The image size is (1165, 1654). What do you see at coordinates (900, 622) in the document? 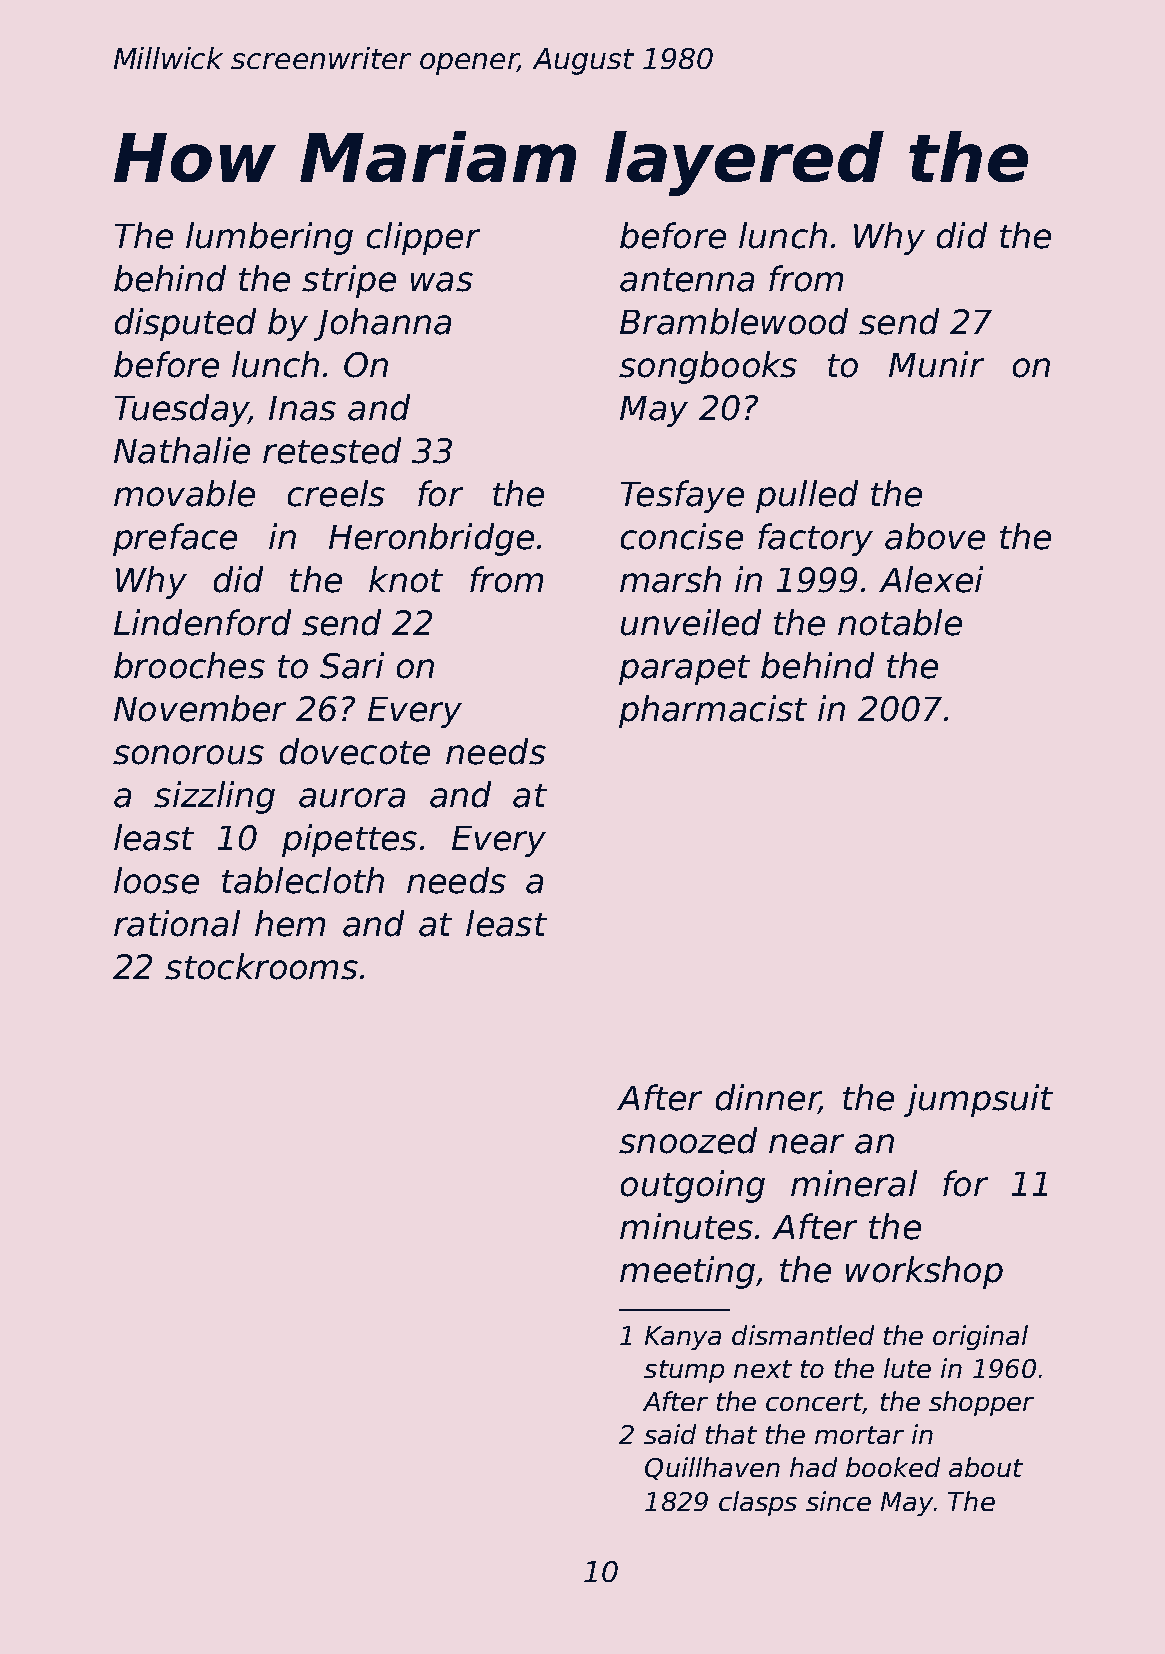
I see `notable` at bounding box center [900, 622].
